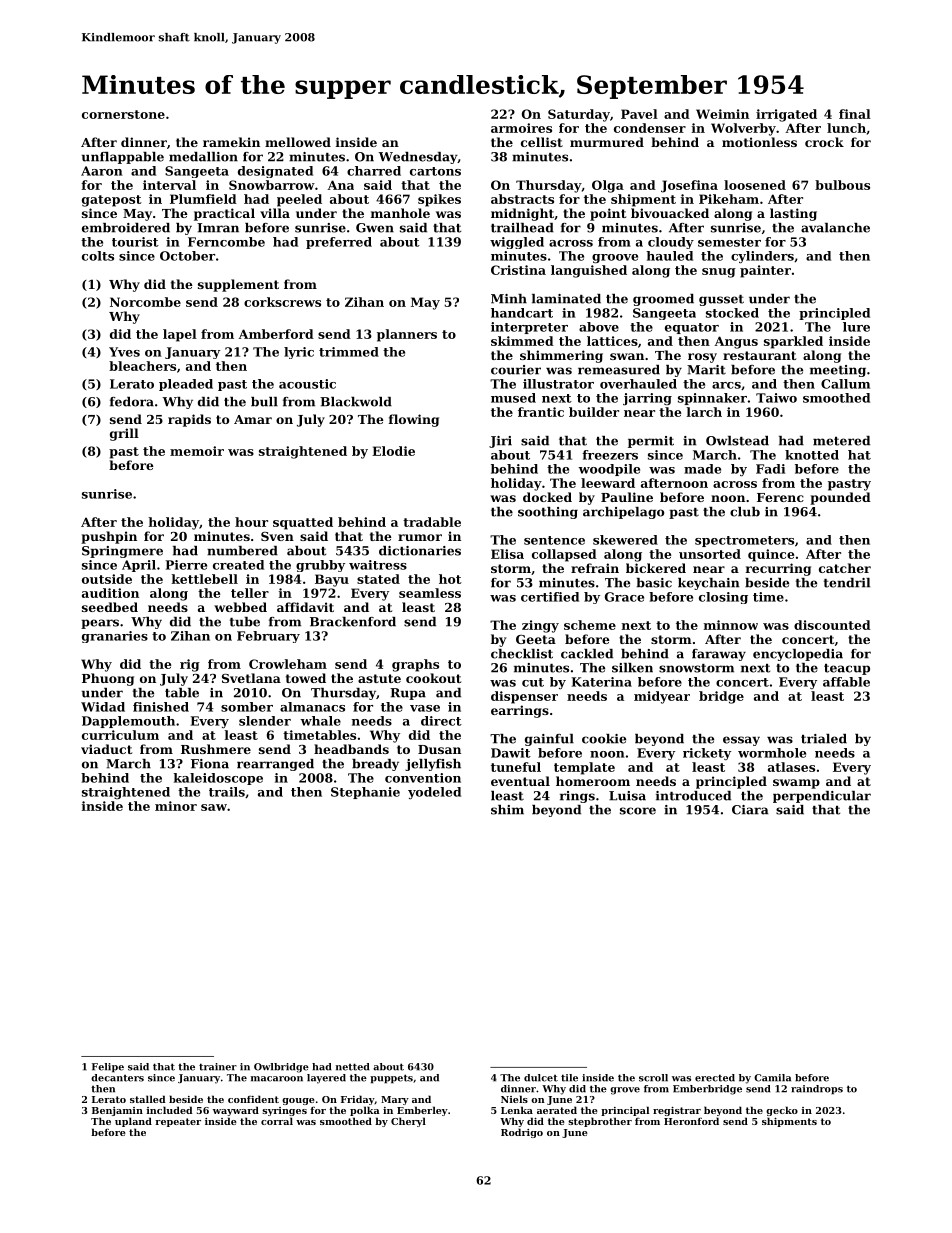 Image resolution: width=952 pixels, height=1233 pixels. I want to click on planners, so click(407, 335).
